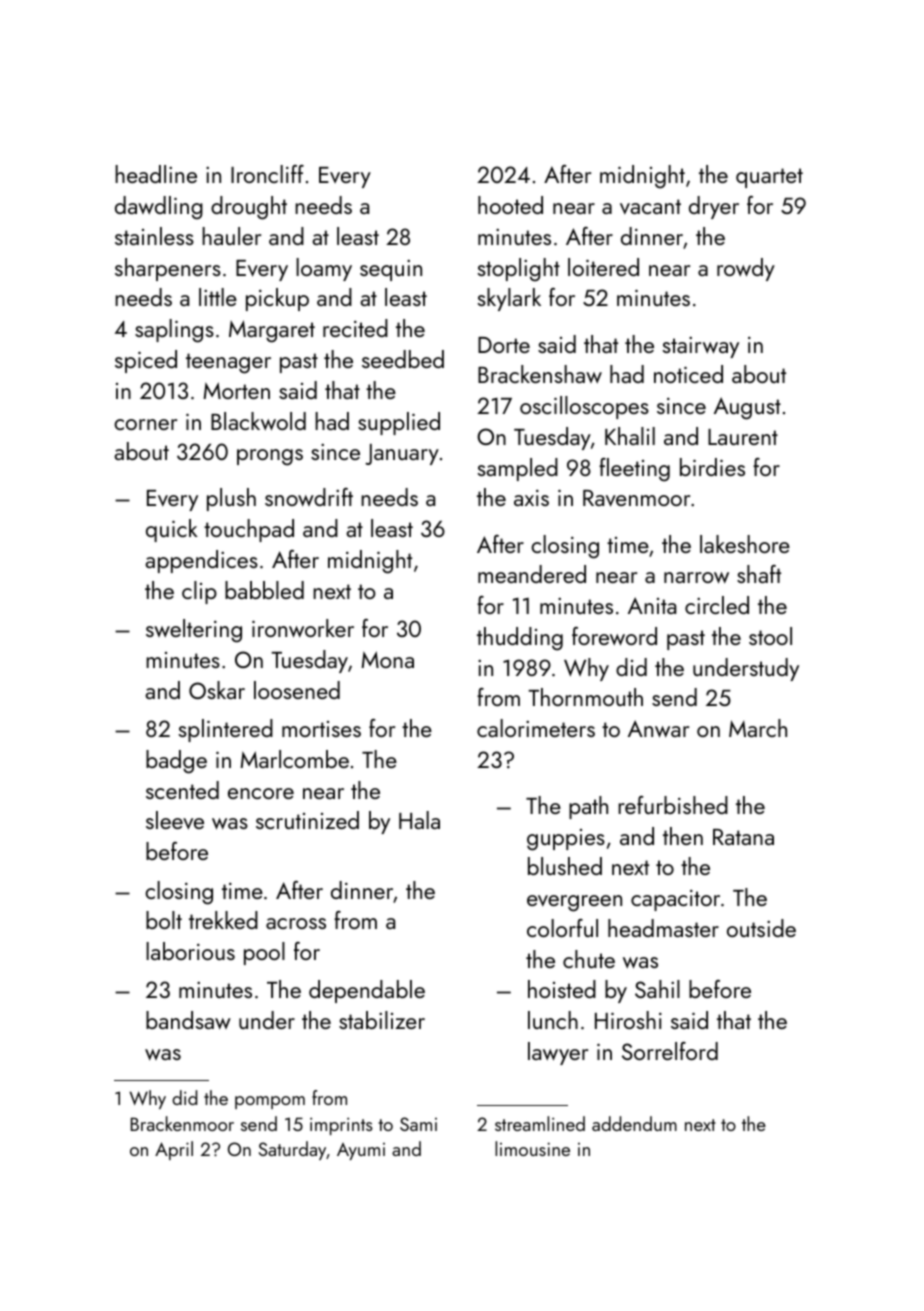 This screenshot has height=1311, width=924. What do you see at coordinates (673, 805) in the screenshot?
I see `refurbished` at bounding box center [673, 805].
